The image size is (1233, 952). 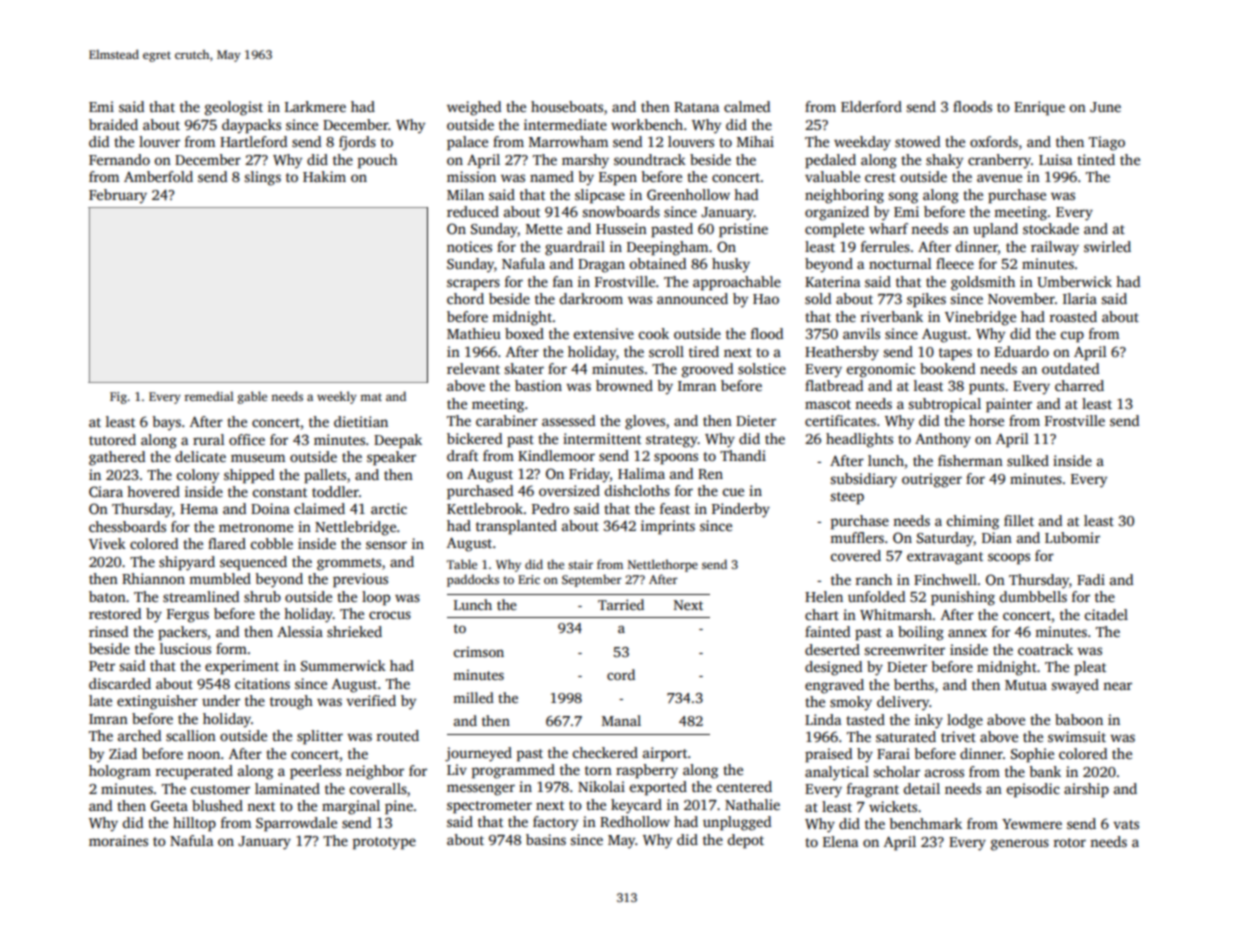 I want to click on baton, so click(x=107, y=596).
